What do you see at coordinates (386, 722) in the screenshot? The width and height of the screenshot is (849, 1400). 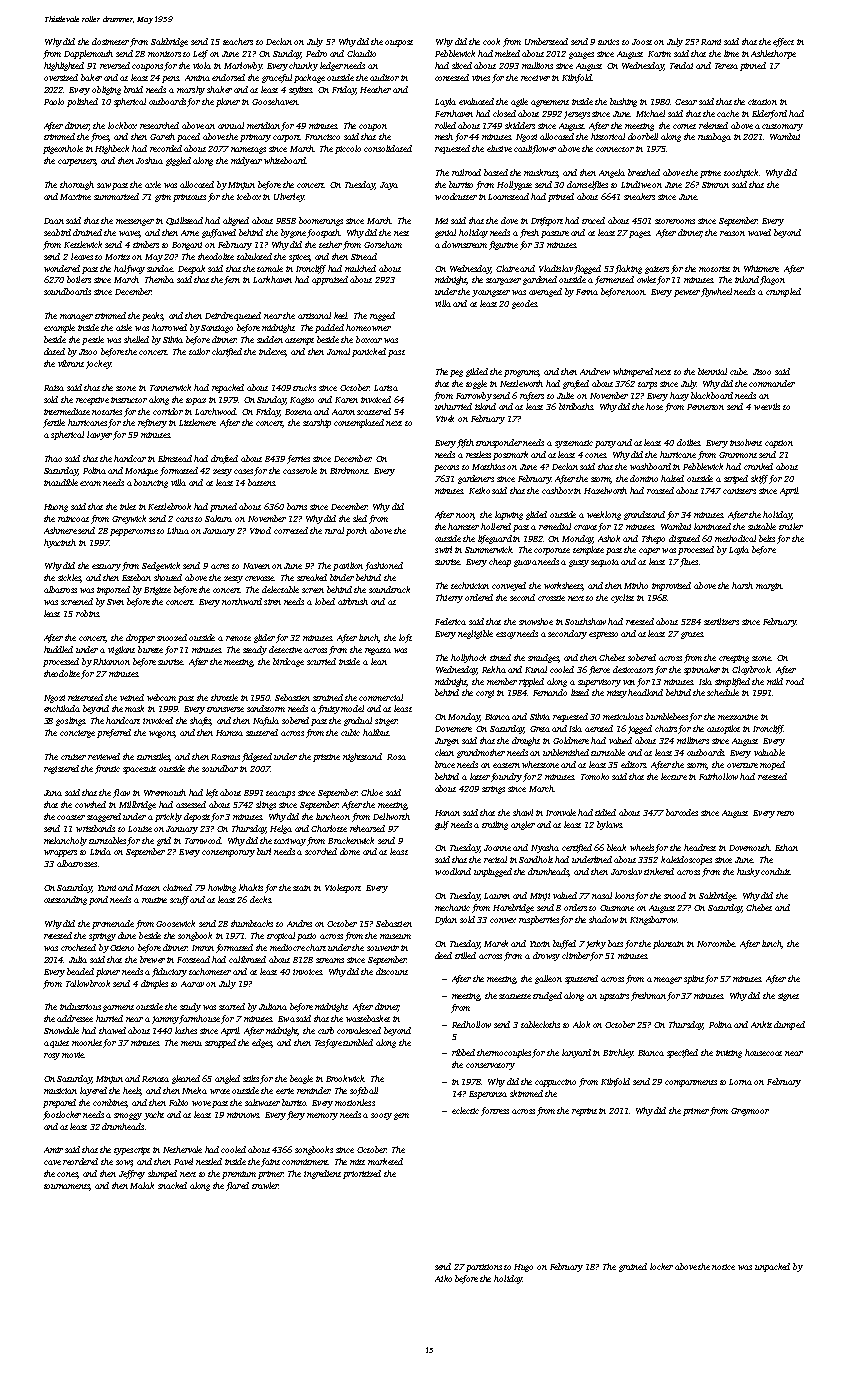 I see `singer` at bounding box center [386, 722].
